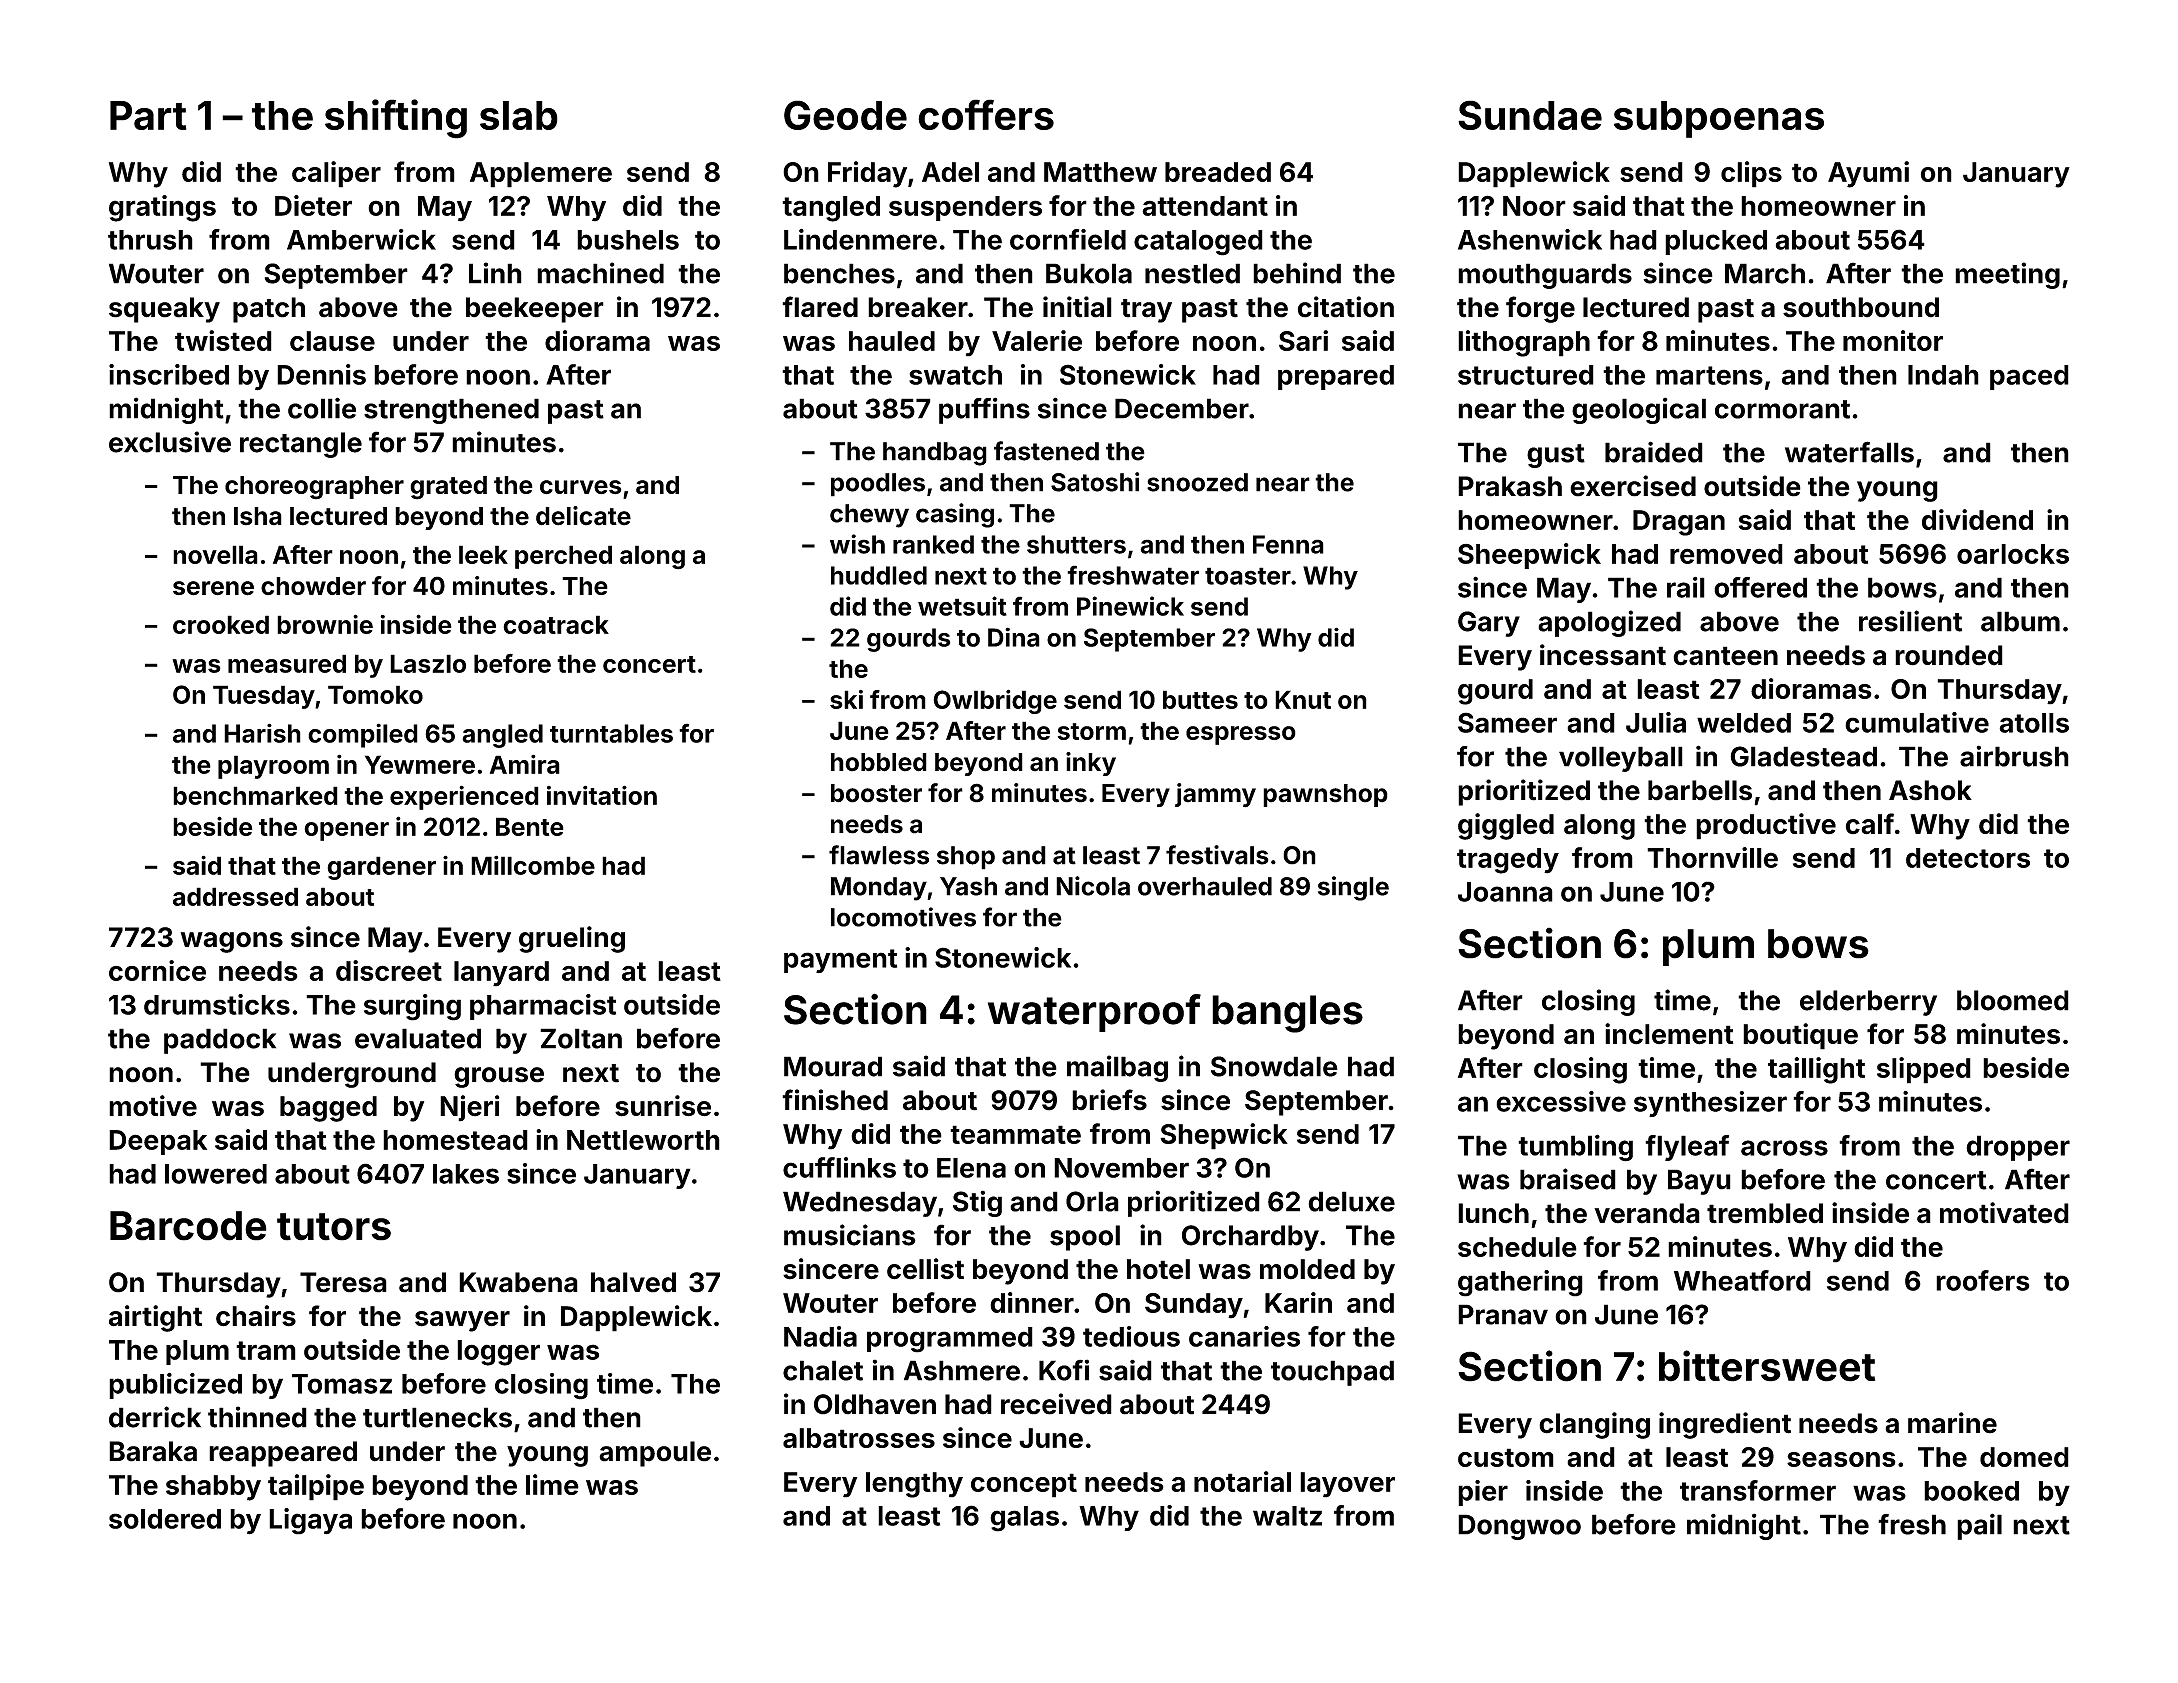 The width and height of the screenshot is (2178, 1683). I want to click on lime, so click(552, 1484).
